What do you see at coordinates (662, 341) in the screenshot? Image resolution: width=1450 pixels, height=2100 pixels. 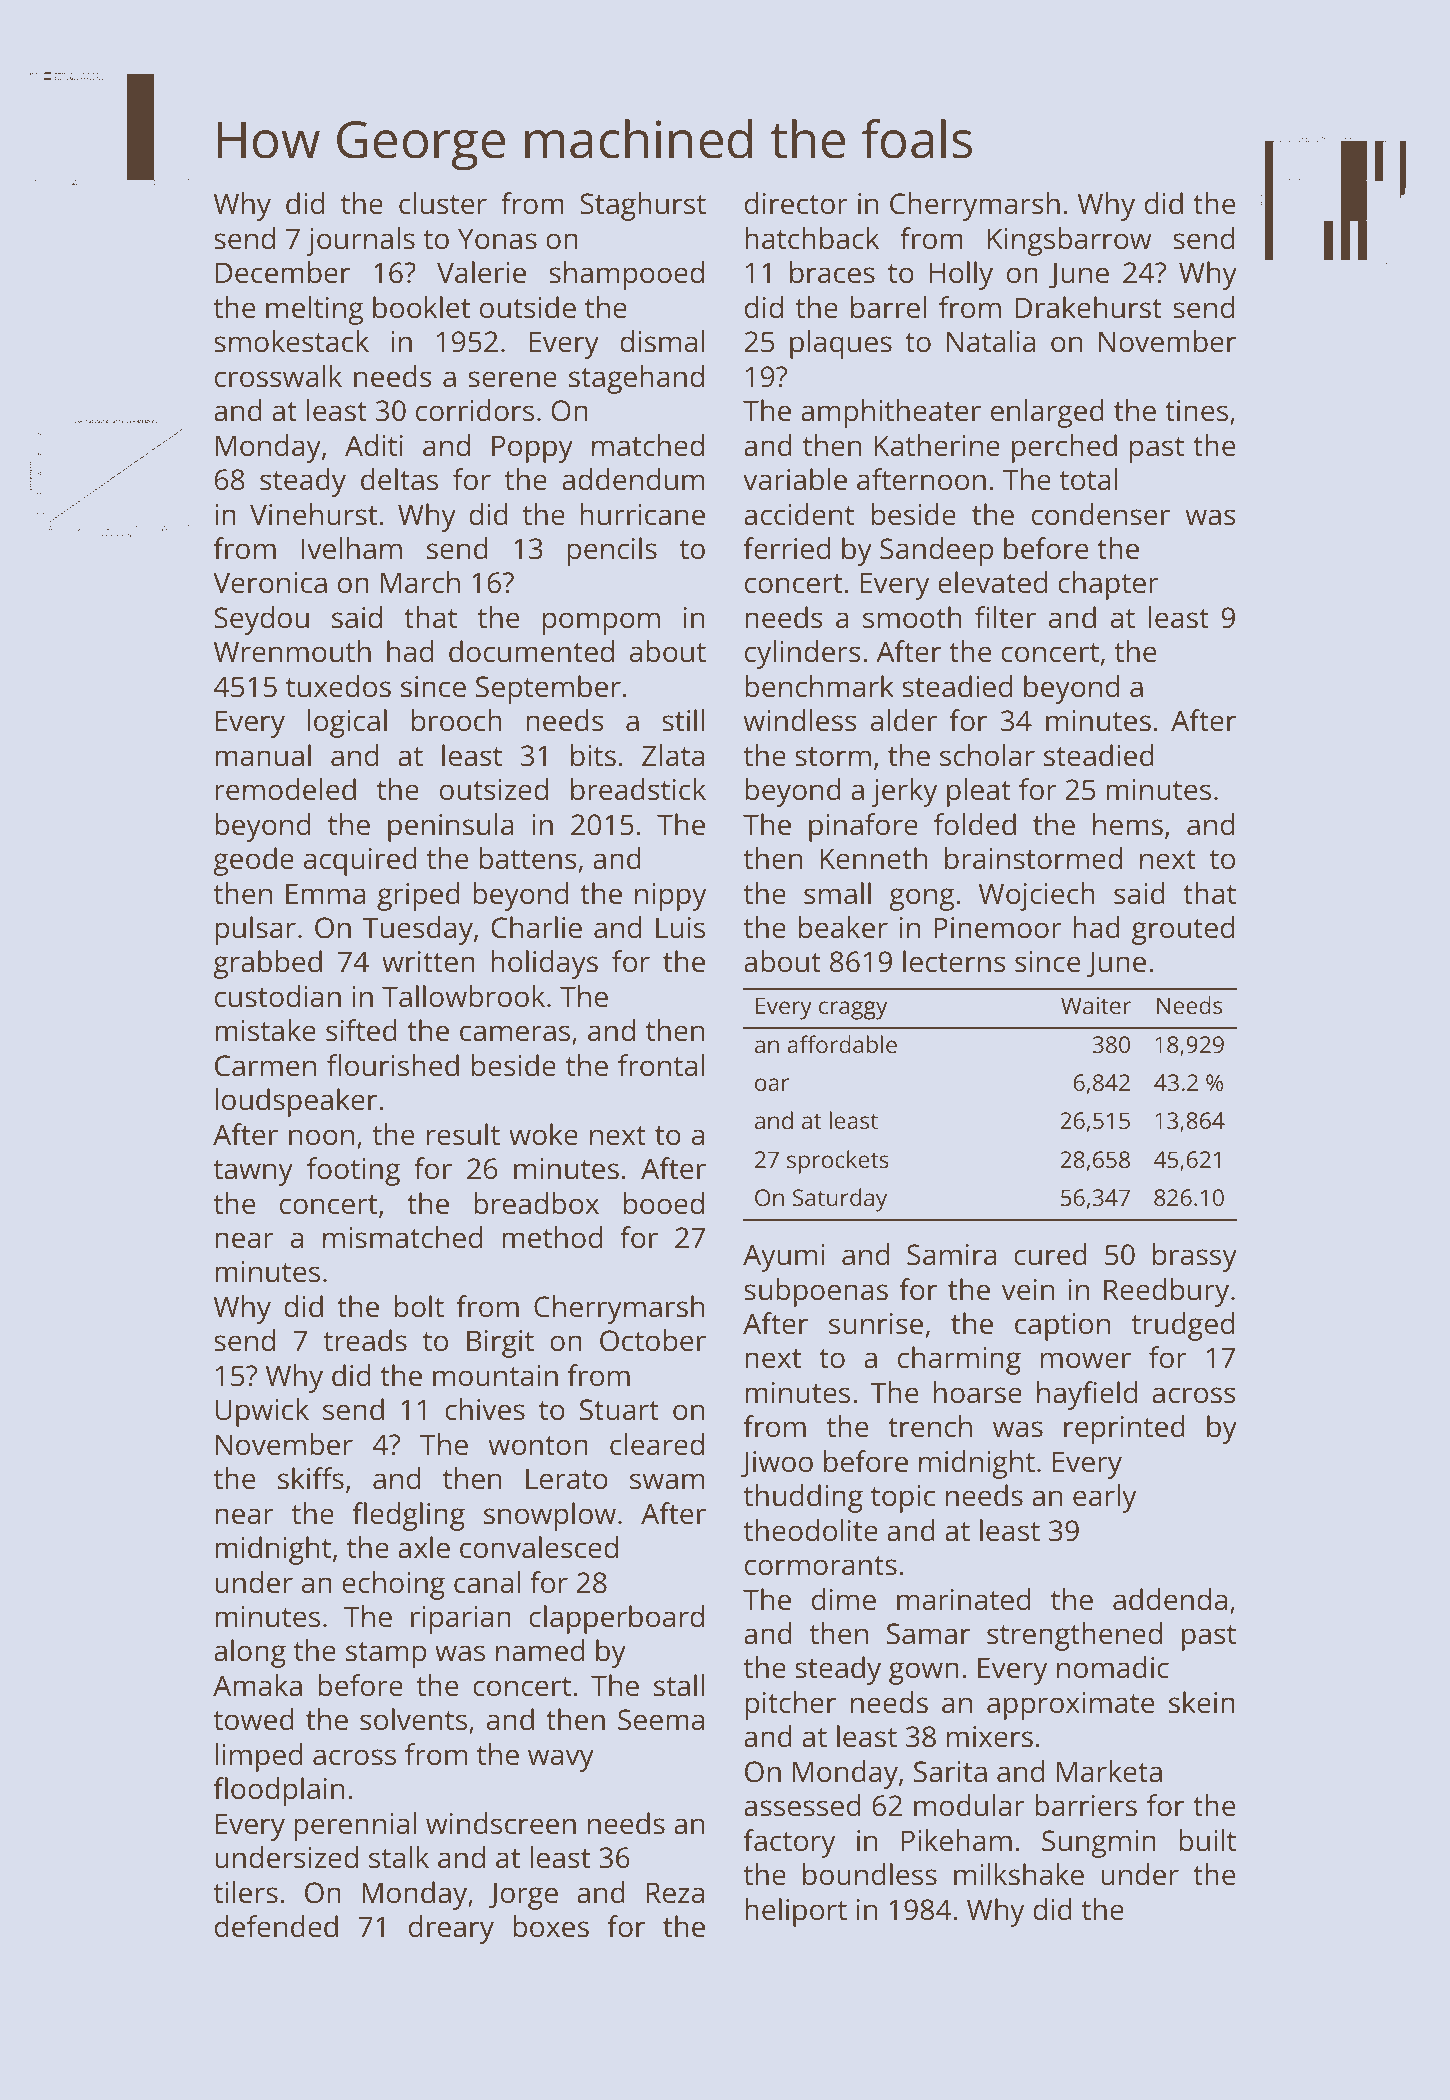 I see `dismal` at bounding box center [662, 341].
